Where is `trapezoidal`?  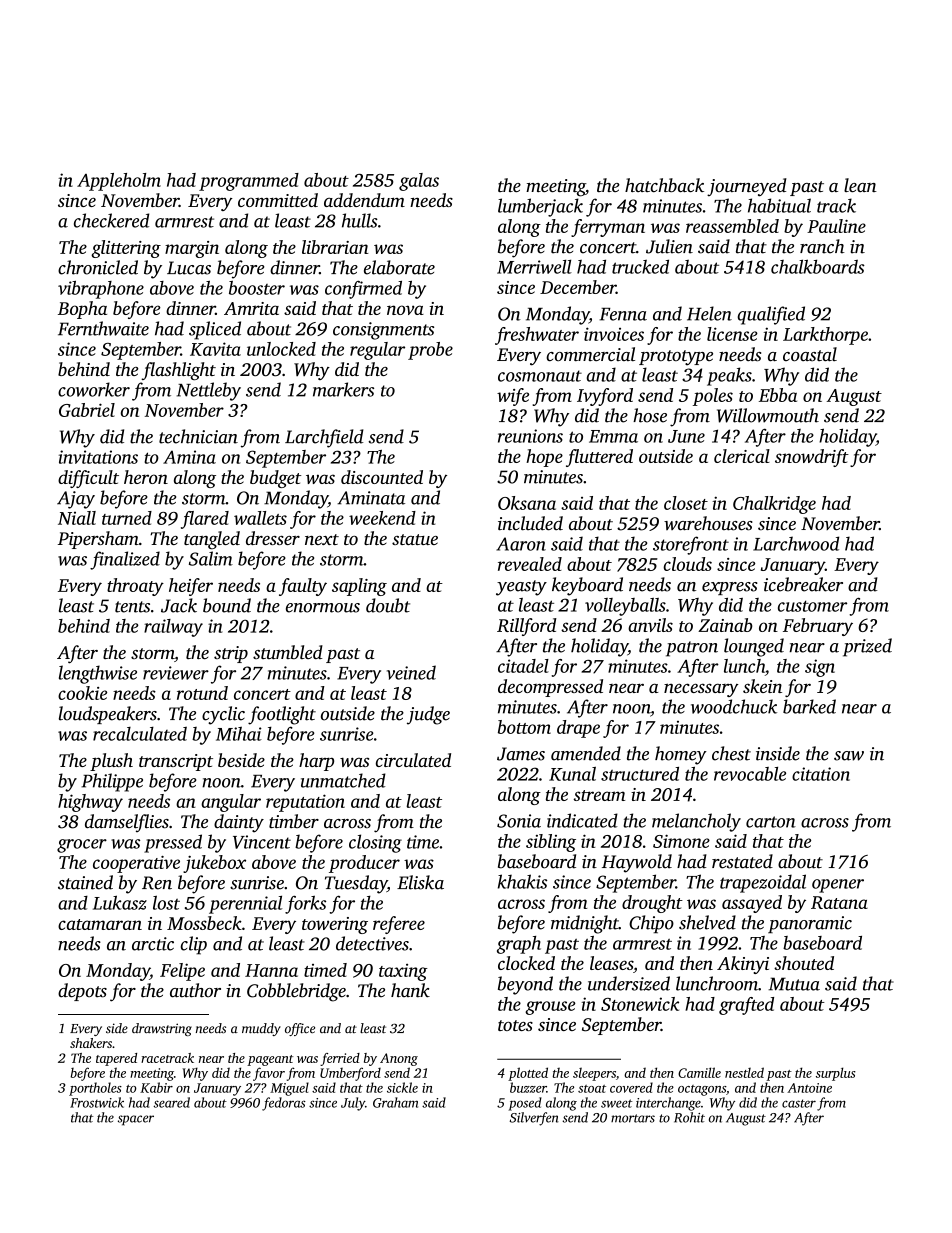 trapezoidal is located at coordinates (763, 883).
